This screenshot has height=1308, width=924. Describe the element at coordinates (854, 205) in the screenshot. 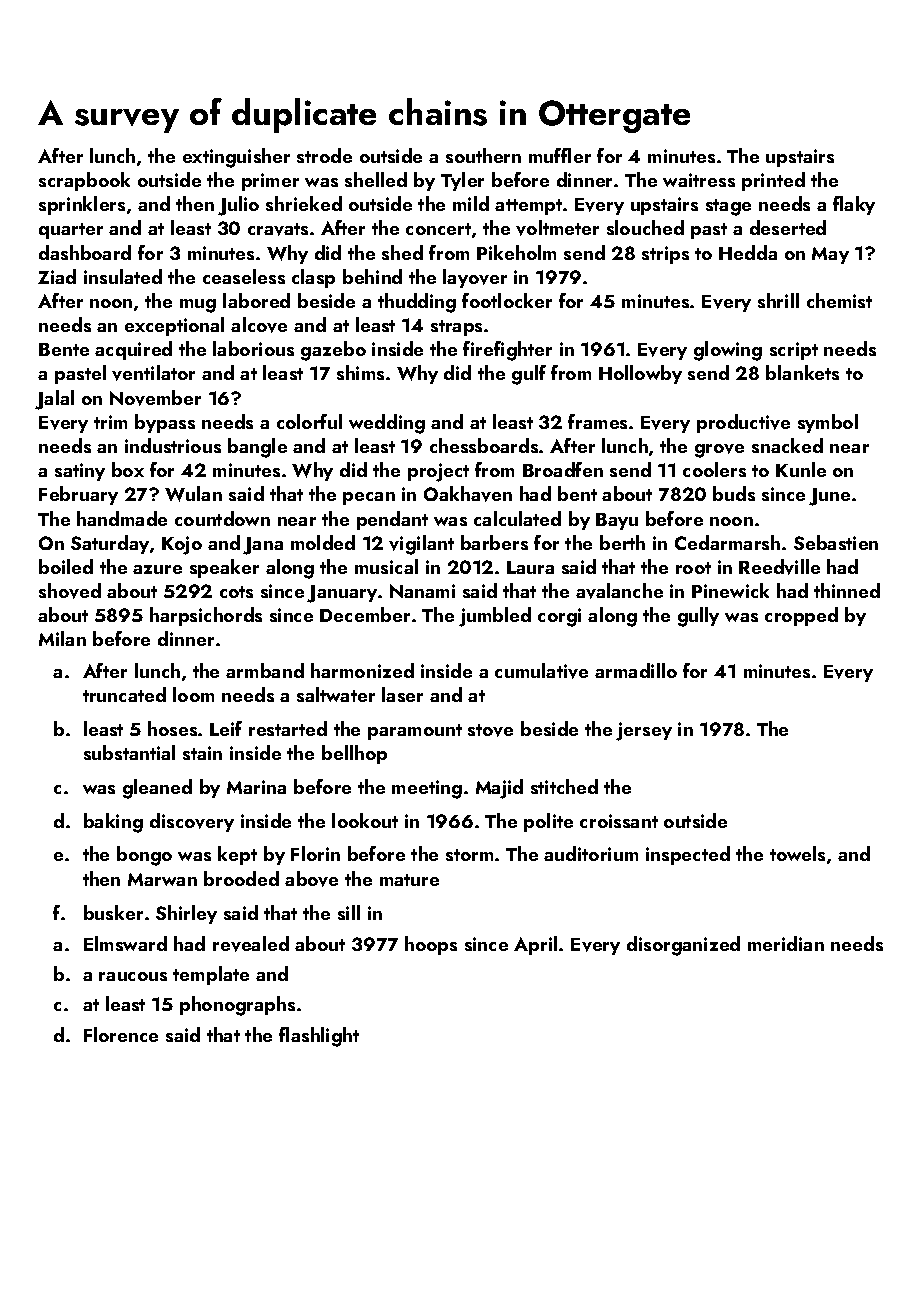

I see `flaky` at that location.
